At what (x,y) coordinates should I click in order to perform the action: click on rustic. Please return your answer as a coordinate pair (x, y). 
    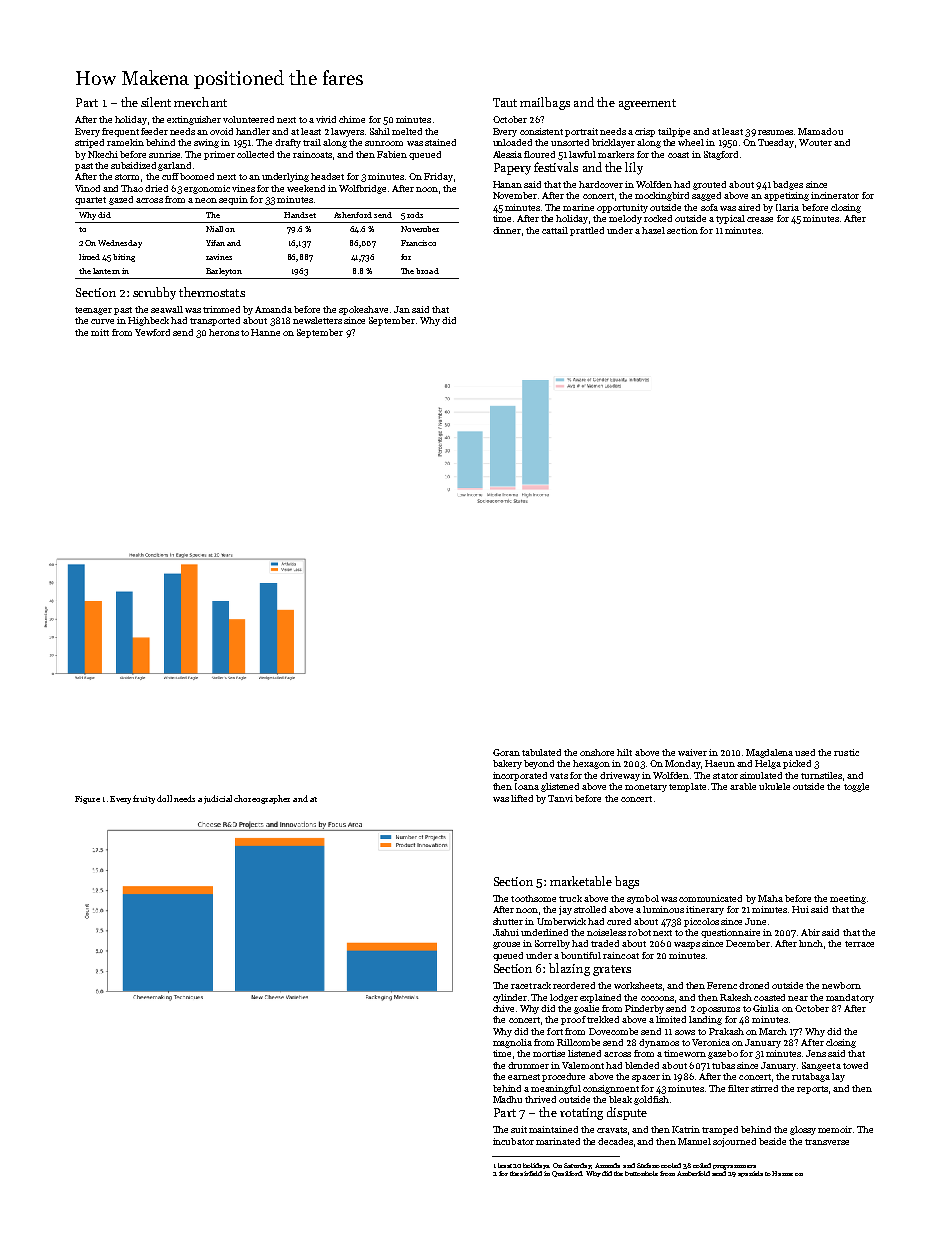
    Looking at the image, I should click on (846, 752).
